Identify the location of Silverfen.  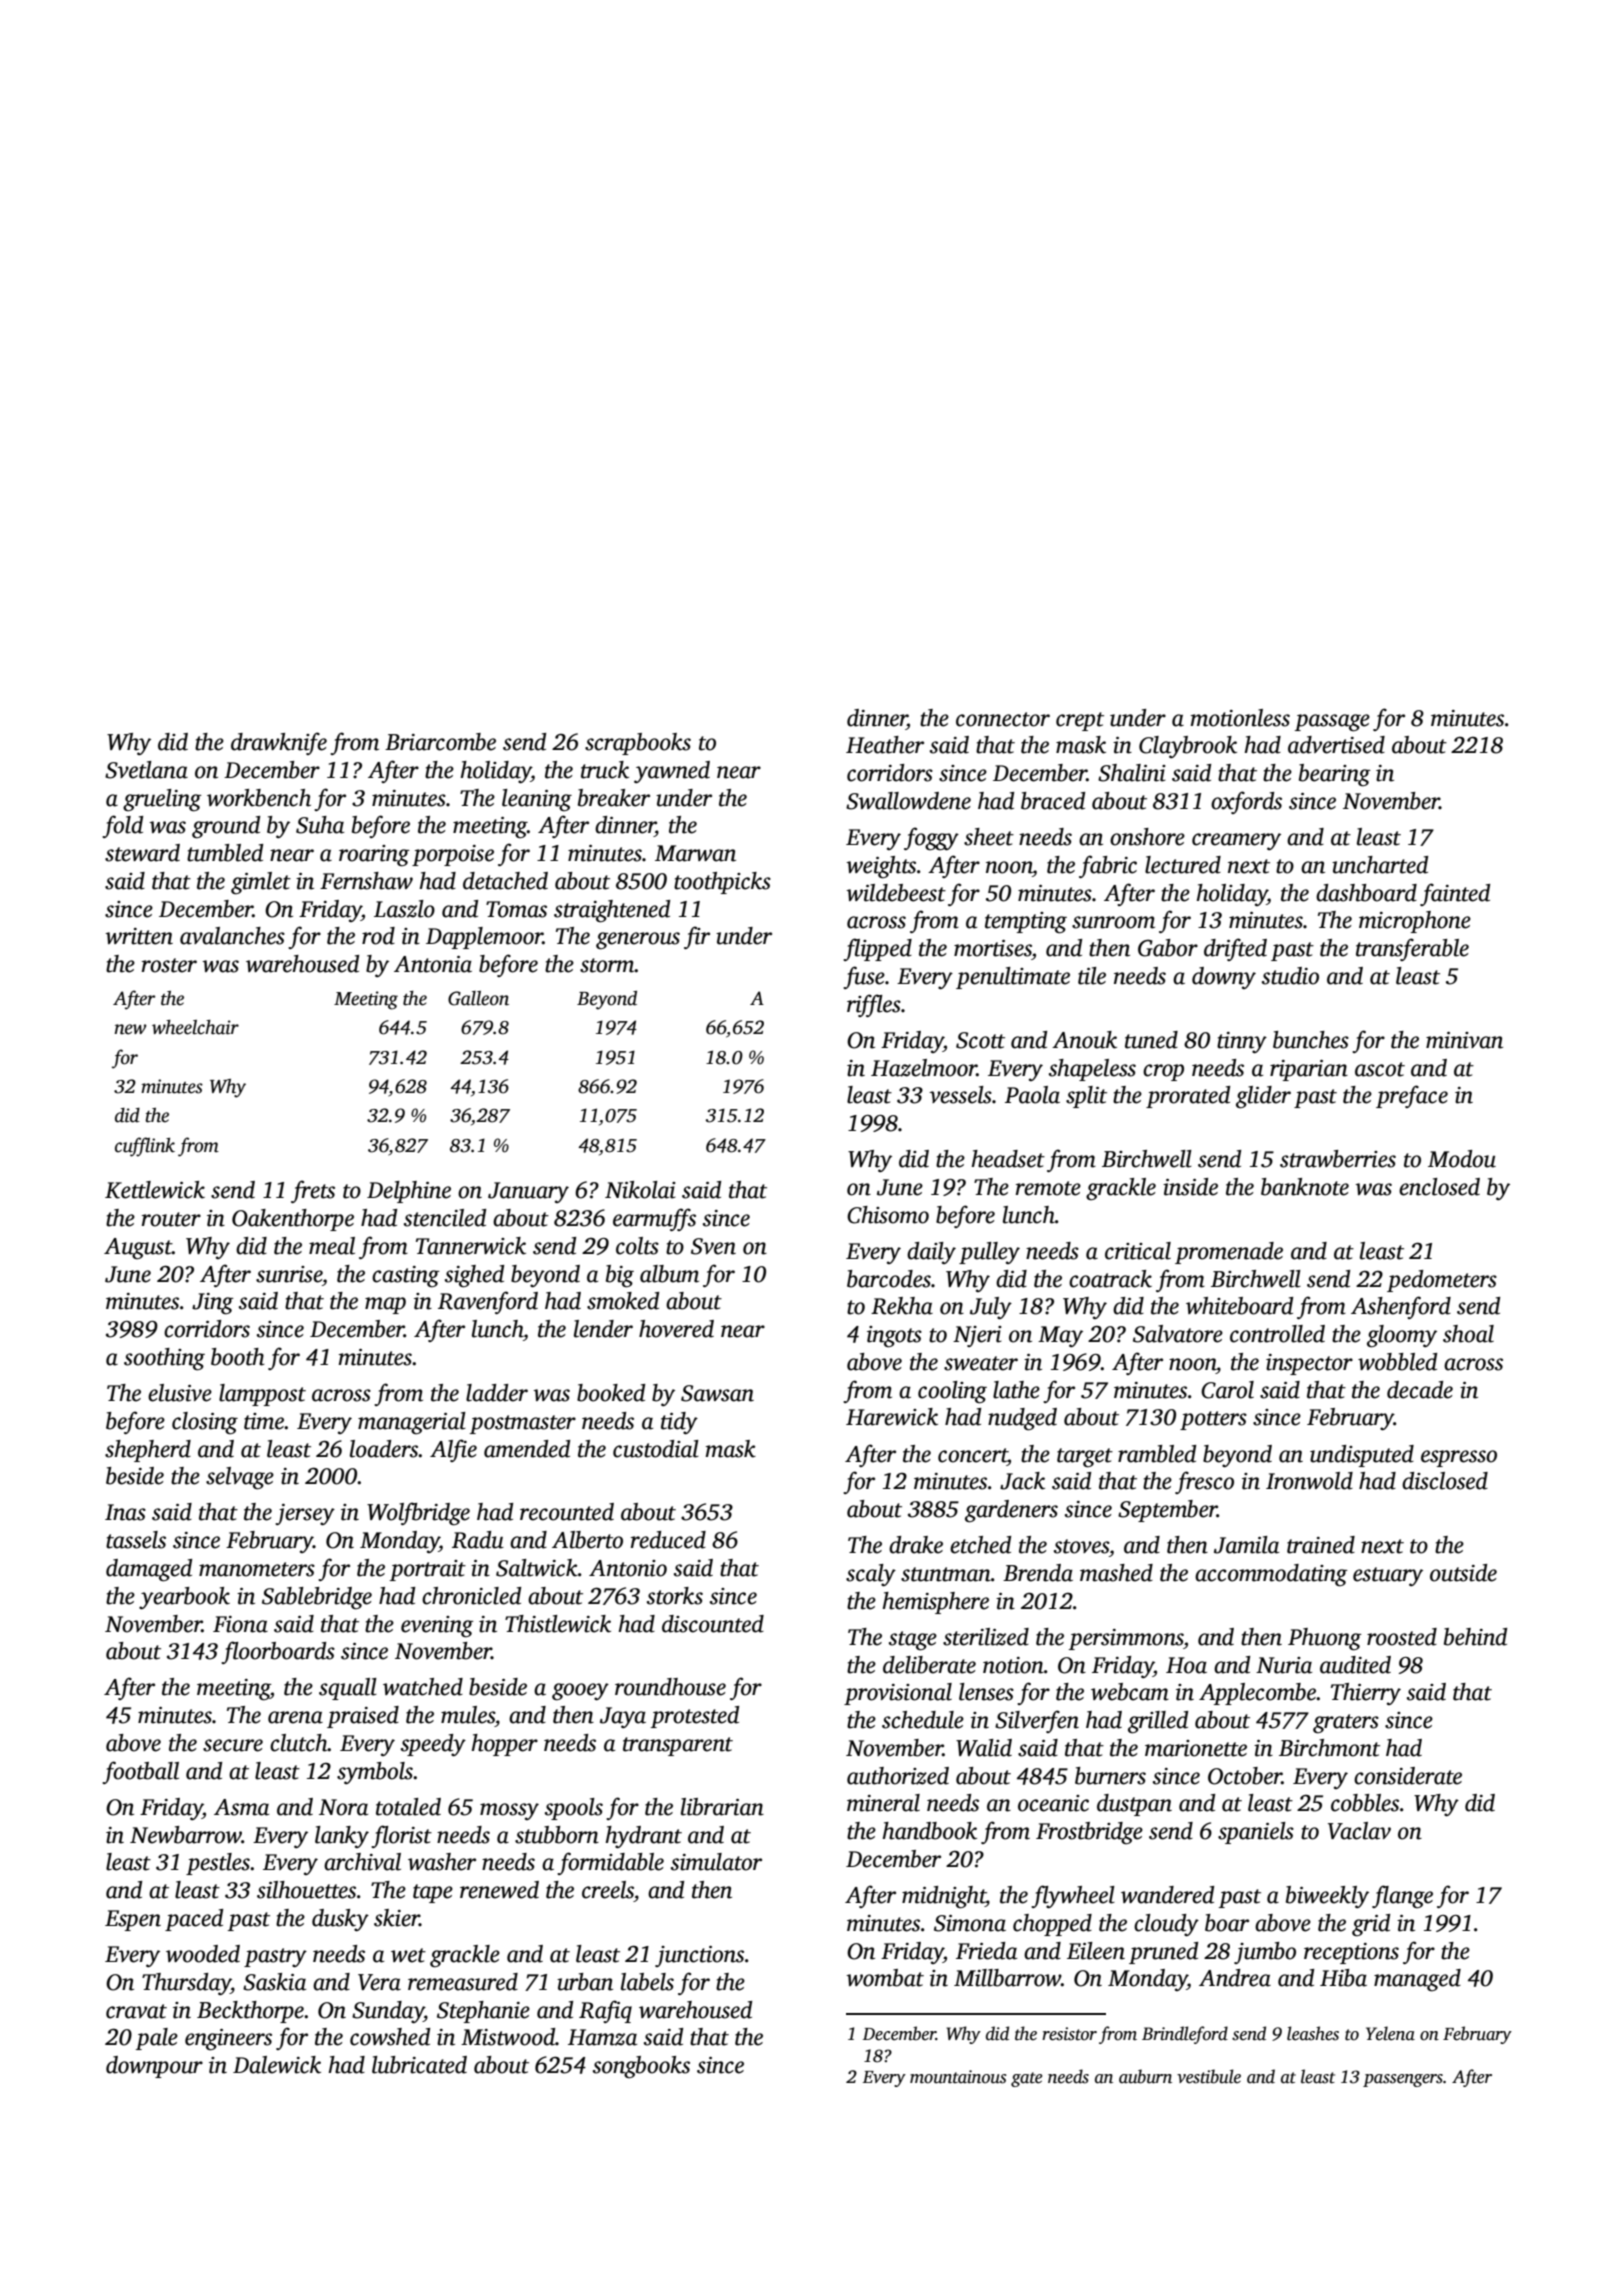
(1037, 1721).
